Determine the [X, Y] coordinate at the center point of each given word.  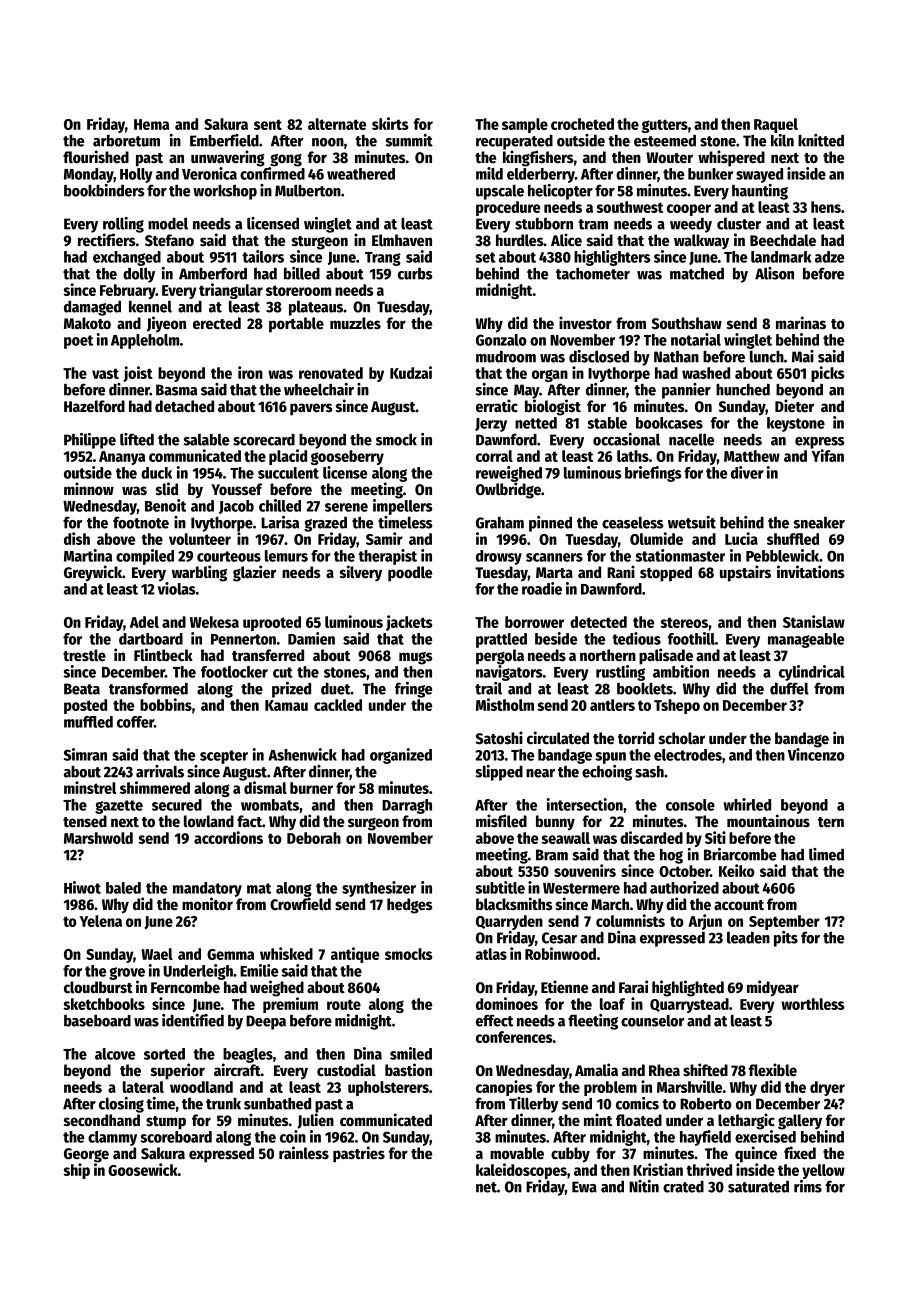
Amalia [596, 1070]
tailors [263, 256]
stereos [684, 622]
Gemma [230, 954]
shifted [705, 1070]
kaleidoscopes [521, 1171]
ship [76, 1171]
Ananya [122, 458]
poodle [410, 574]
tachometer [593, 273]
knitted [821, 140]
